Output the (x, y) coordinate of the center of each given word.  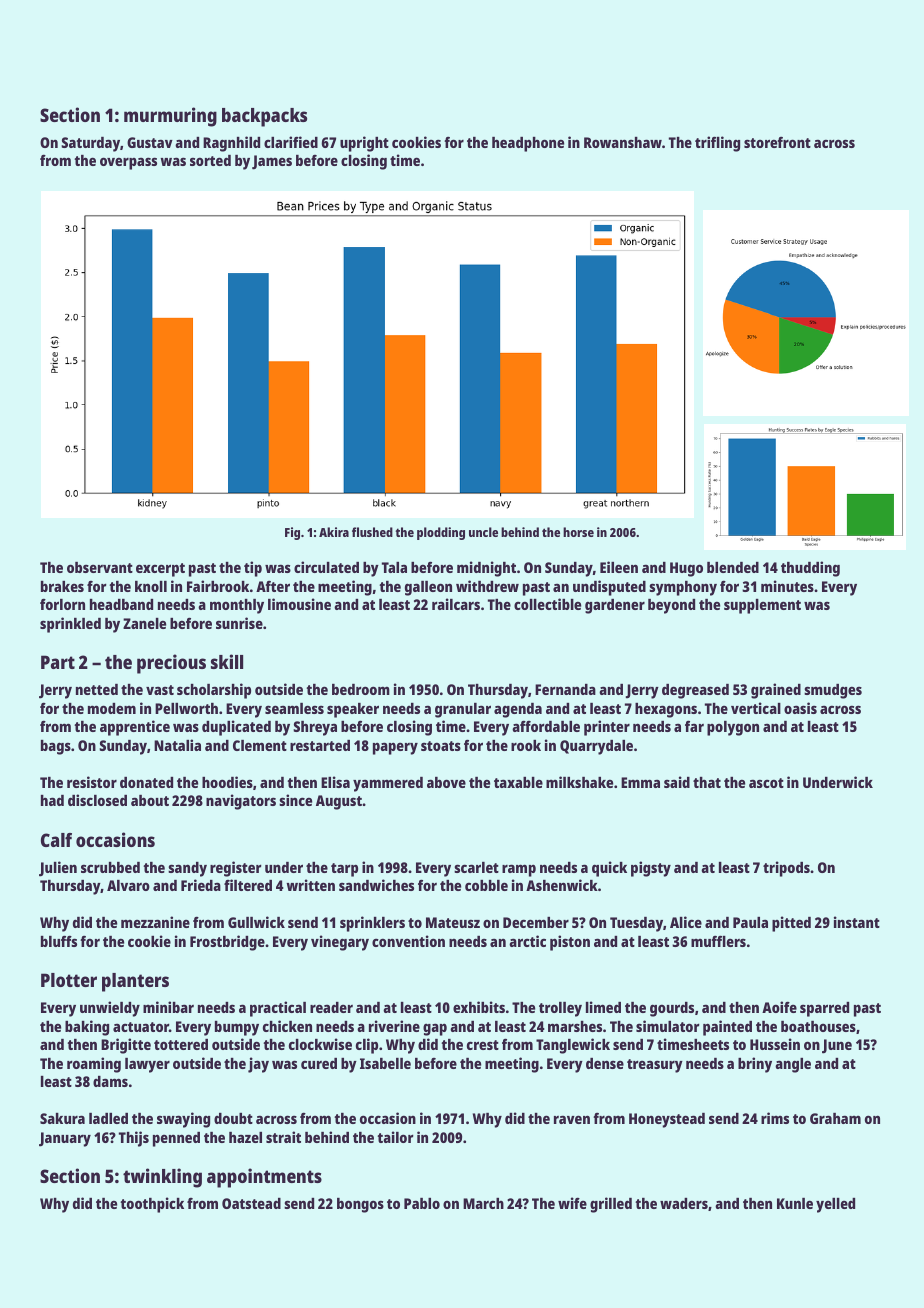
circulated (326, 567)
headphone (528, 144)
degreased (695, 691)
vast (160, 690)
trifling (717, 144)
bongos (360, 1205)
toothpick (152, 1205)
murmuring (170, 117)
